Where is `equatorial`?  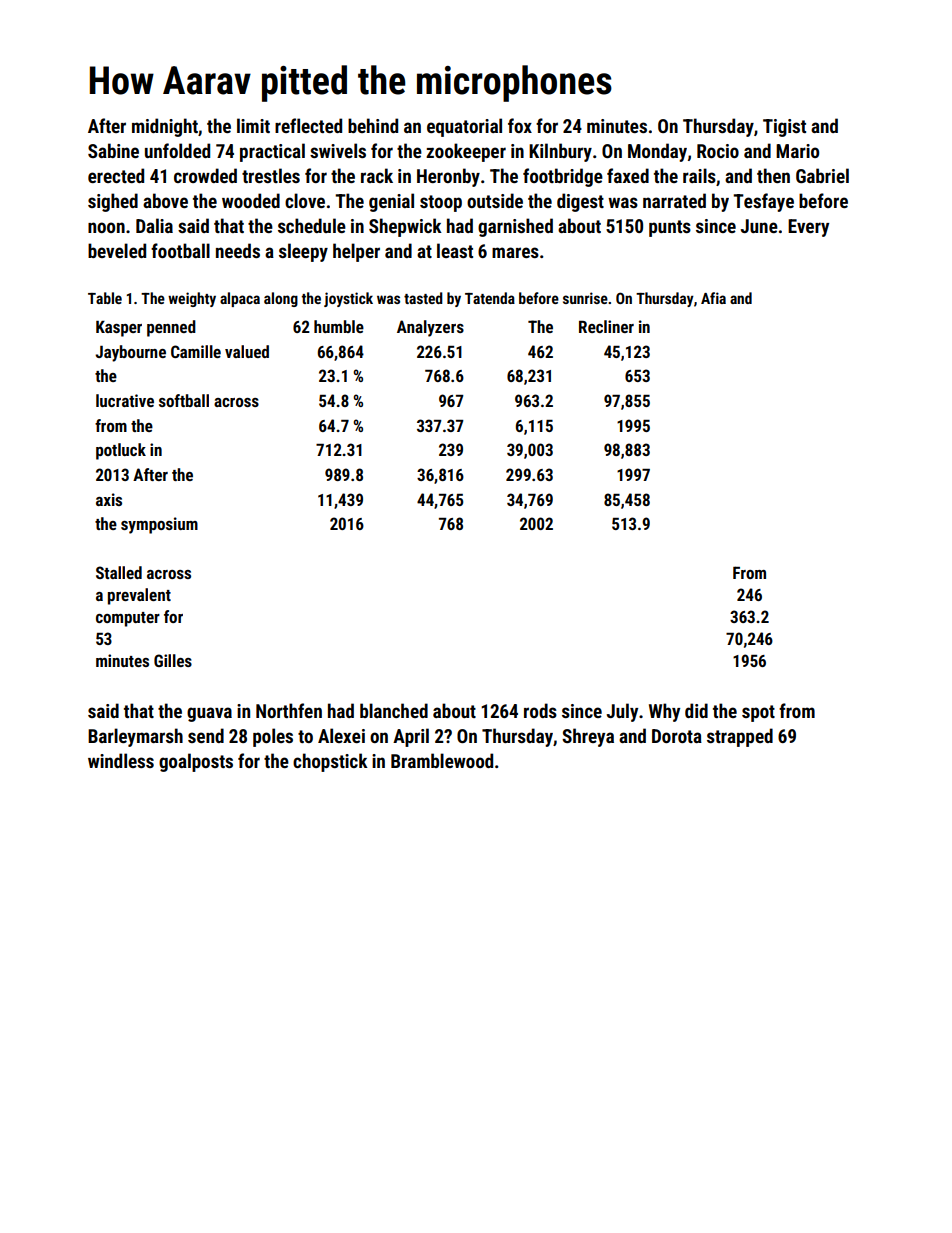 equatorial is located at coordinates (464, 127).
